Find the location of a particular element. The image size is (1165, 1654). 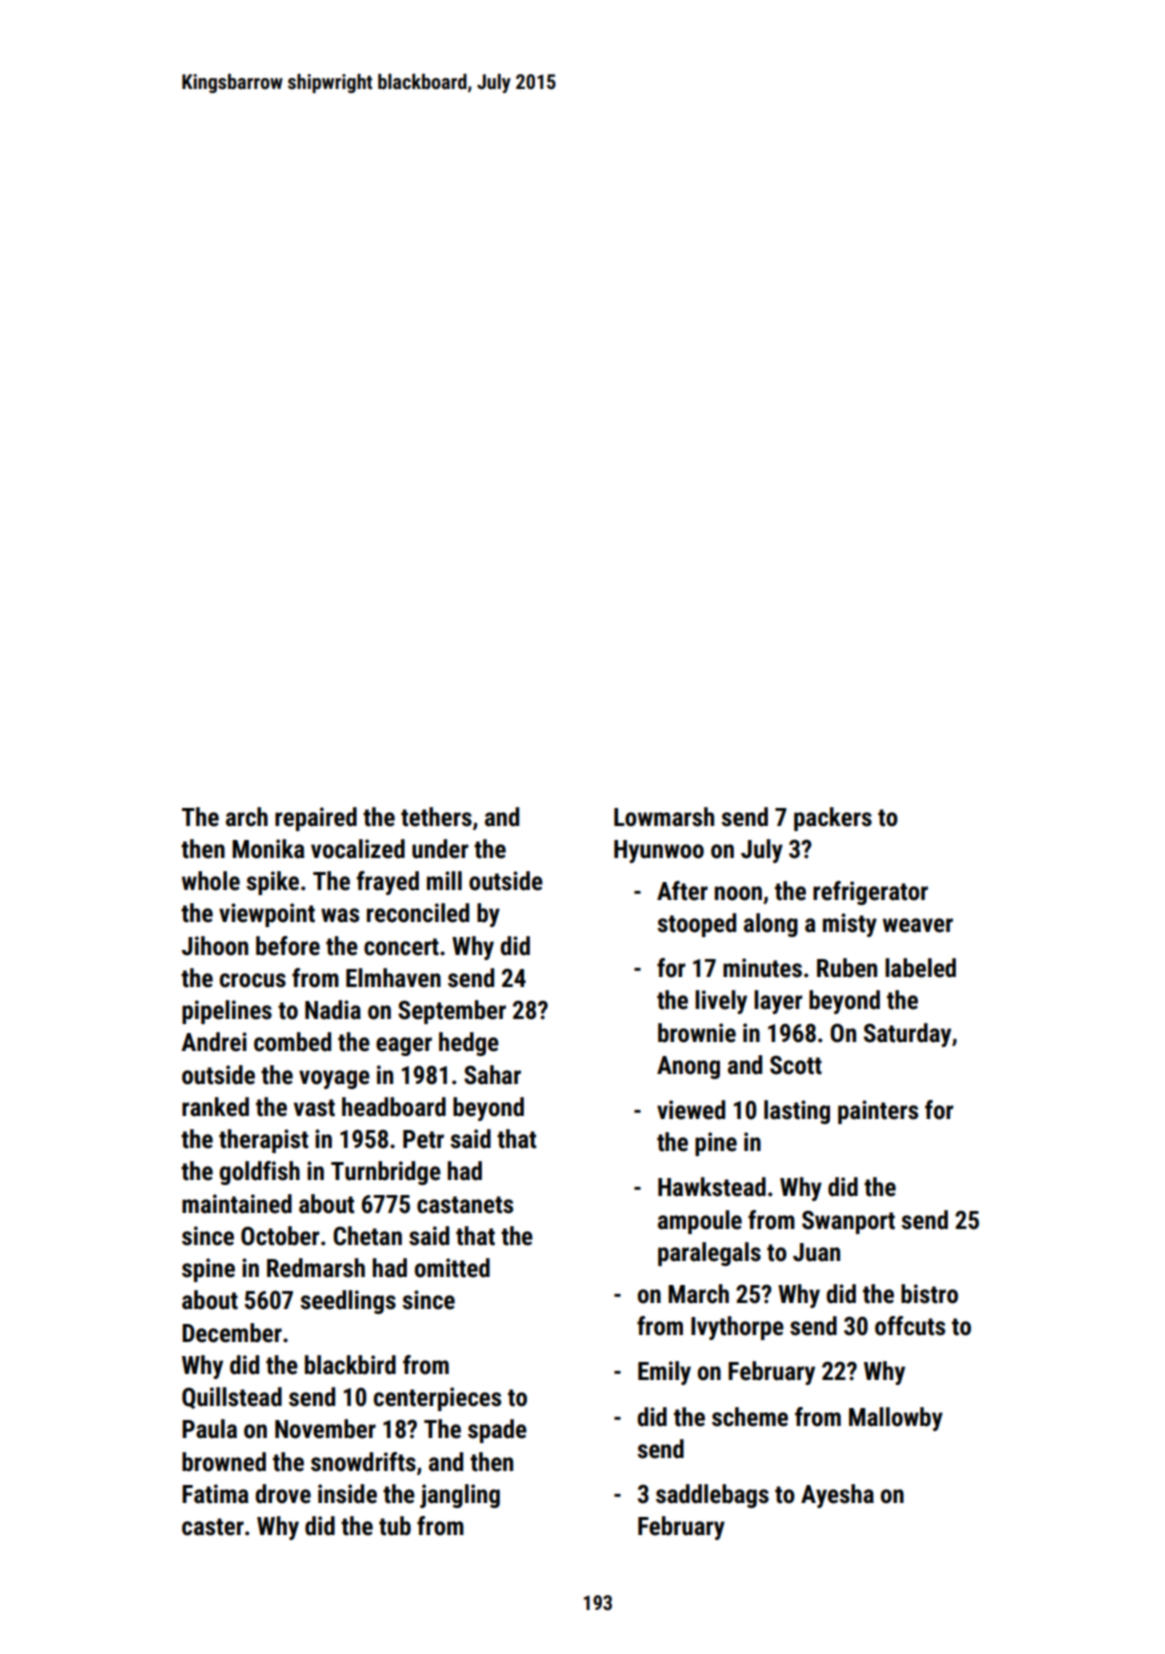

tethers is located at coordinates (436, 817).
